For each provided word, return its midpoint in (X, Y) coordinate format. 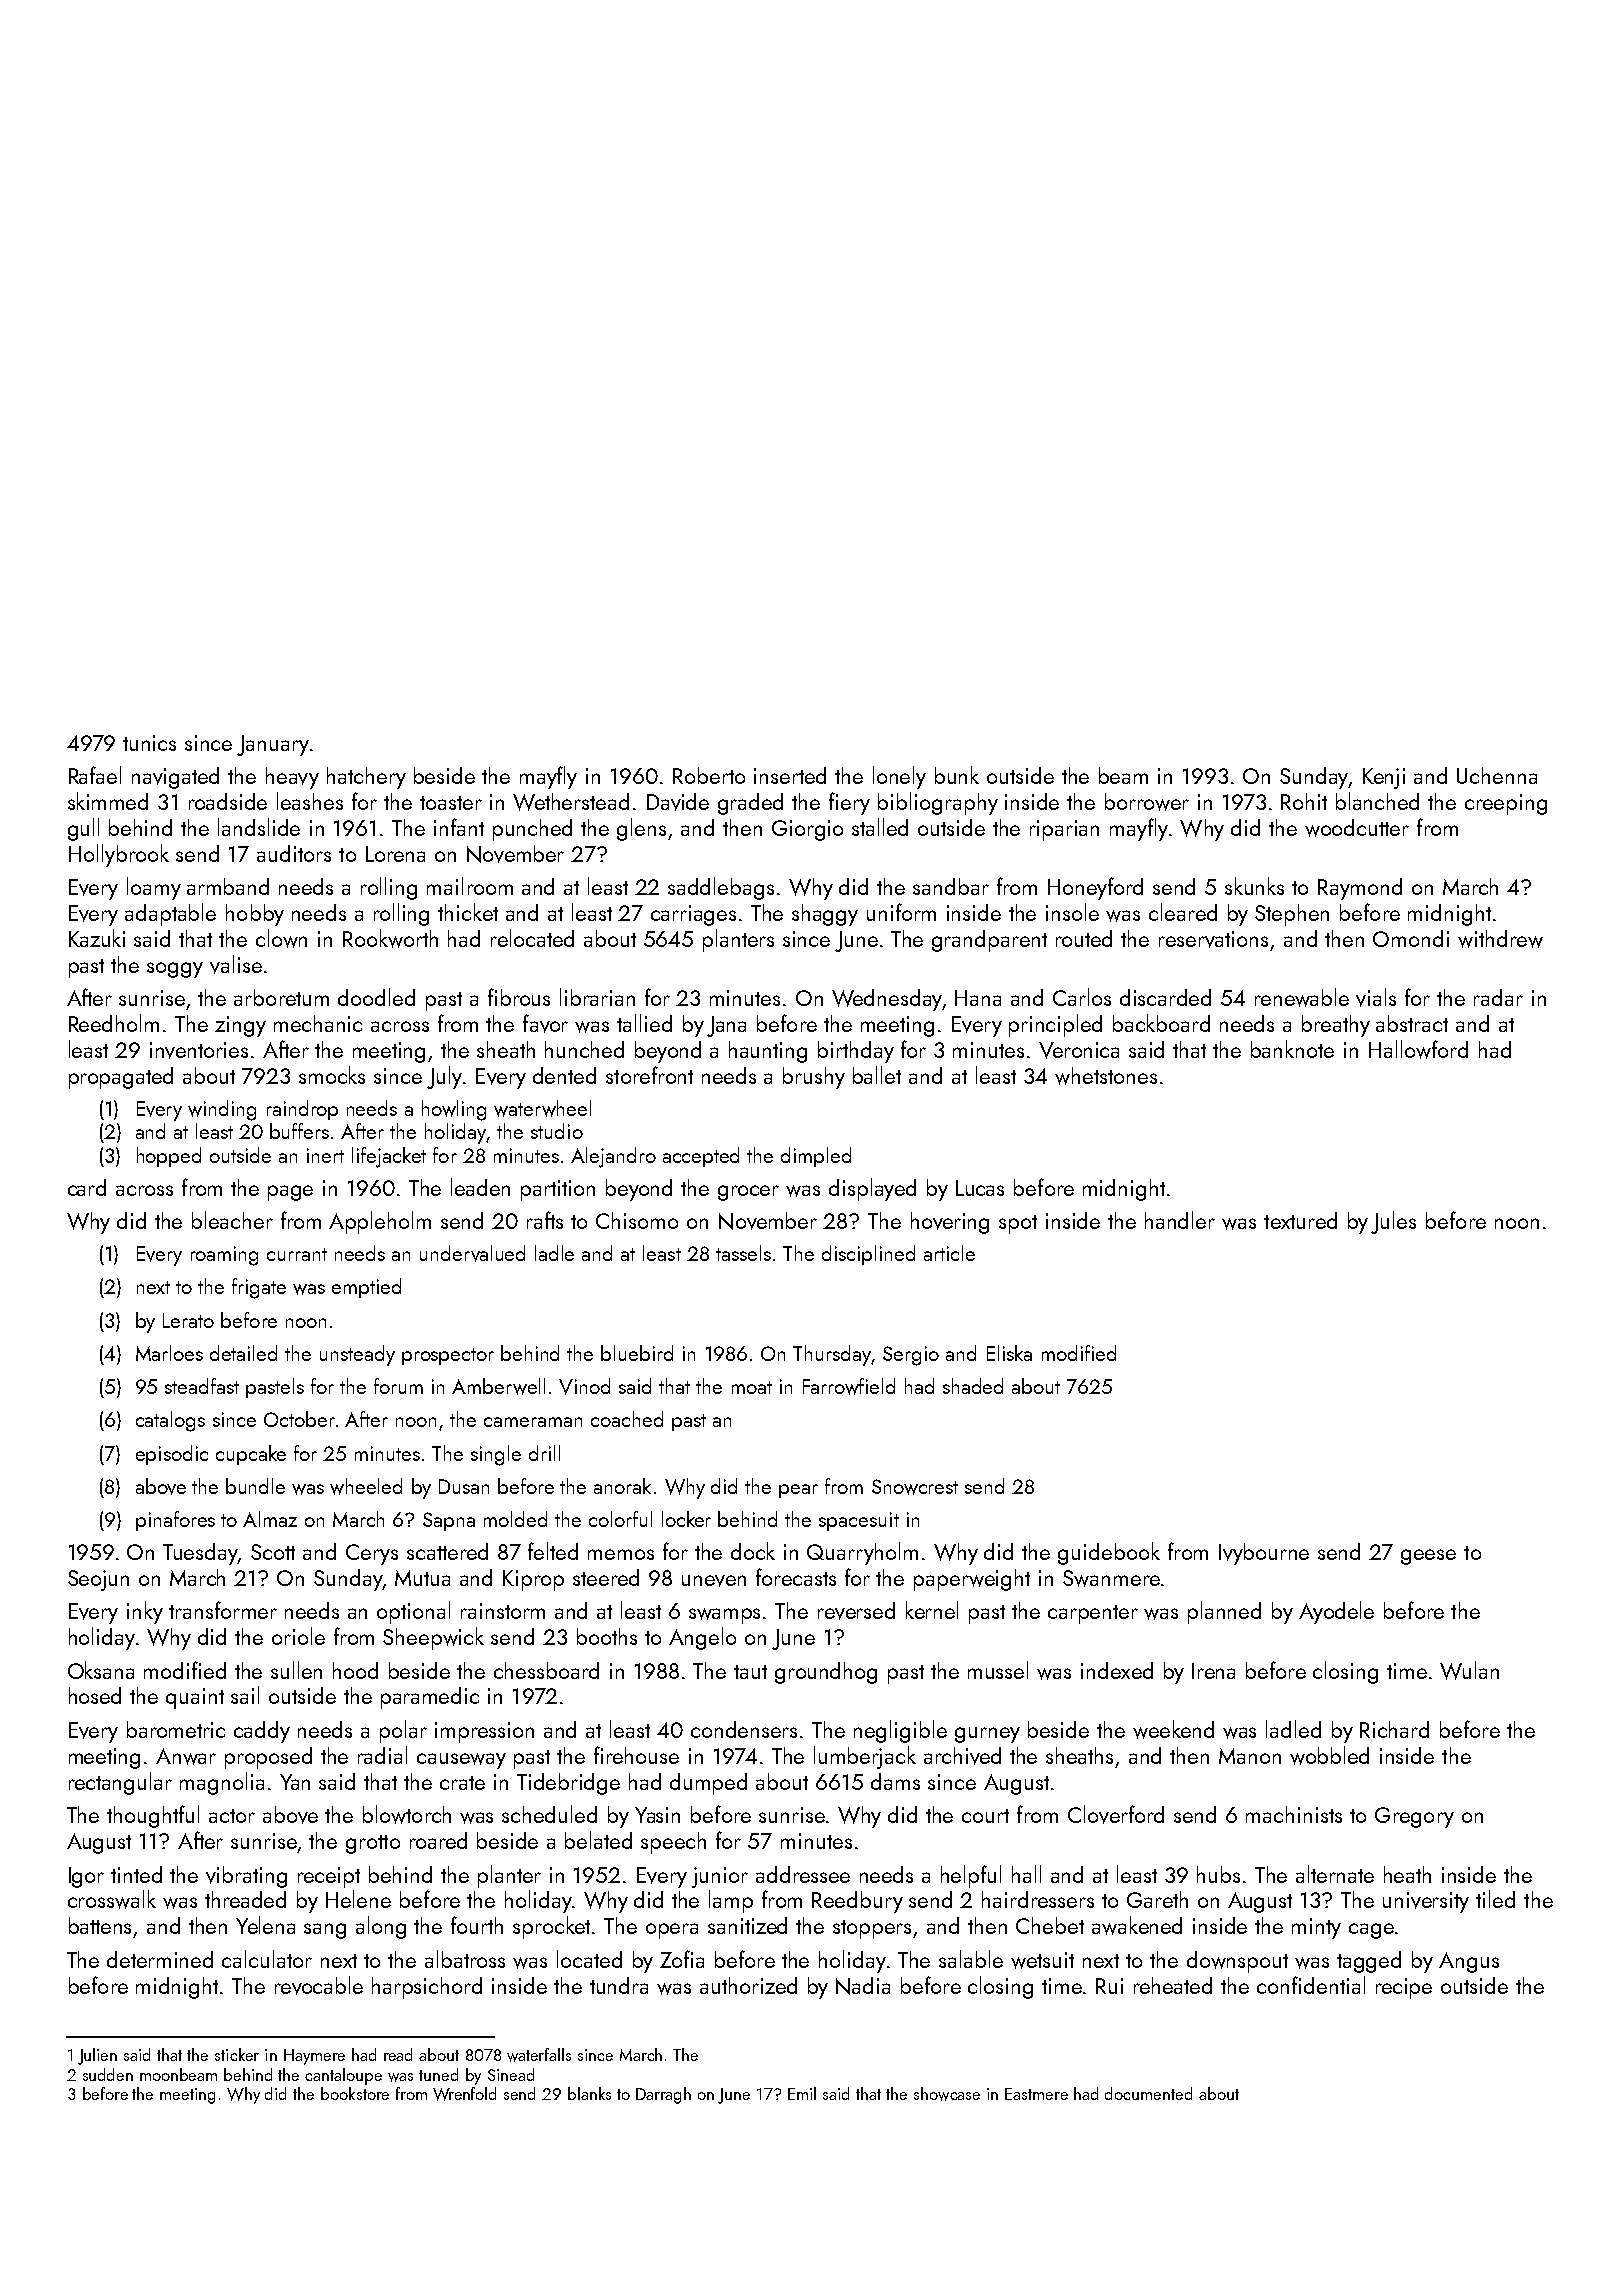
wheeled (366, 1486)
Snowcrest (915, 1487)
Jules (1393, 1222)
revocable (319, 1985)
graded (750, 804)
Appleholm (380, 1222)
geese (1428, 1557)
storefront (649, 1075)
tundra (619, 1985)
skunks (1254, 886)
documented (1148, 2093)
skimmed (108, 801)
